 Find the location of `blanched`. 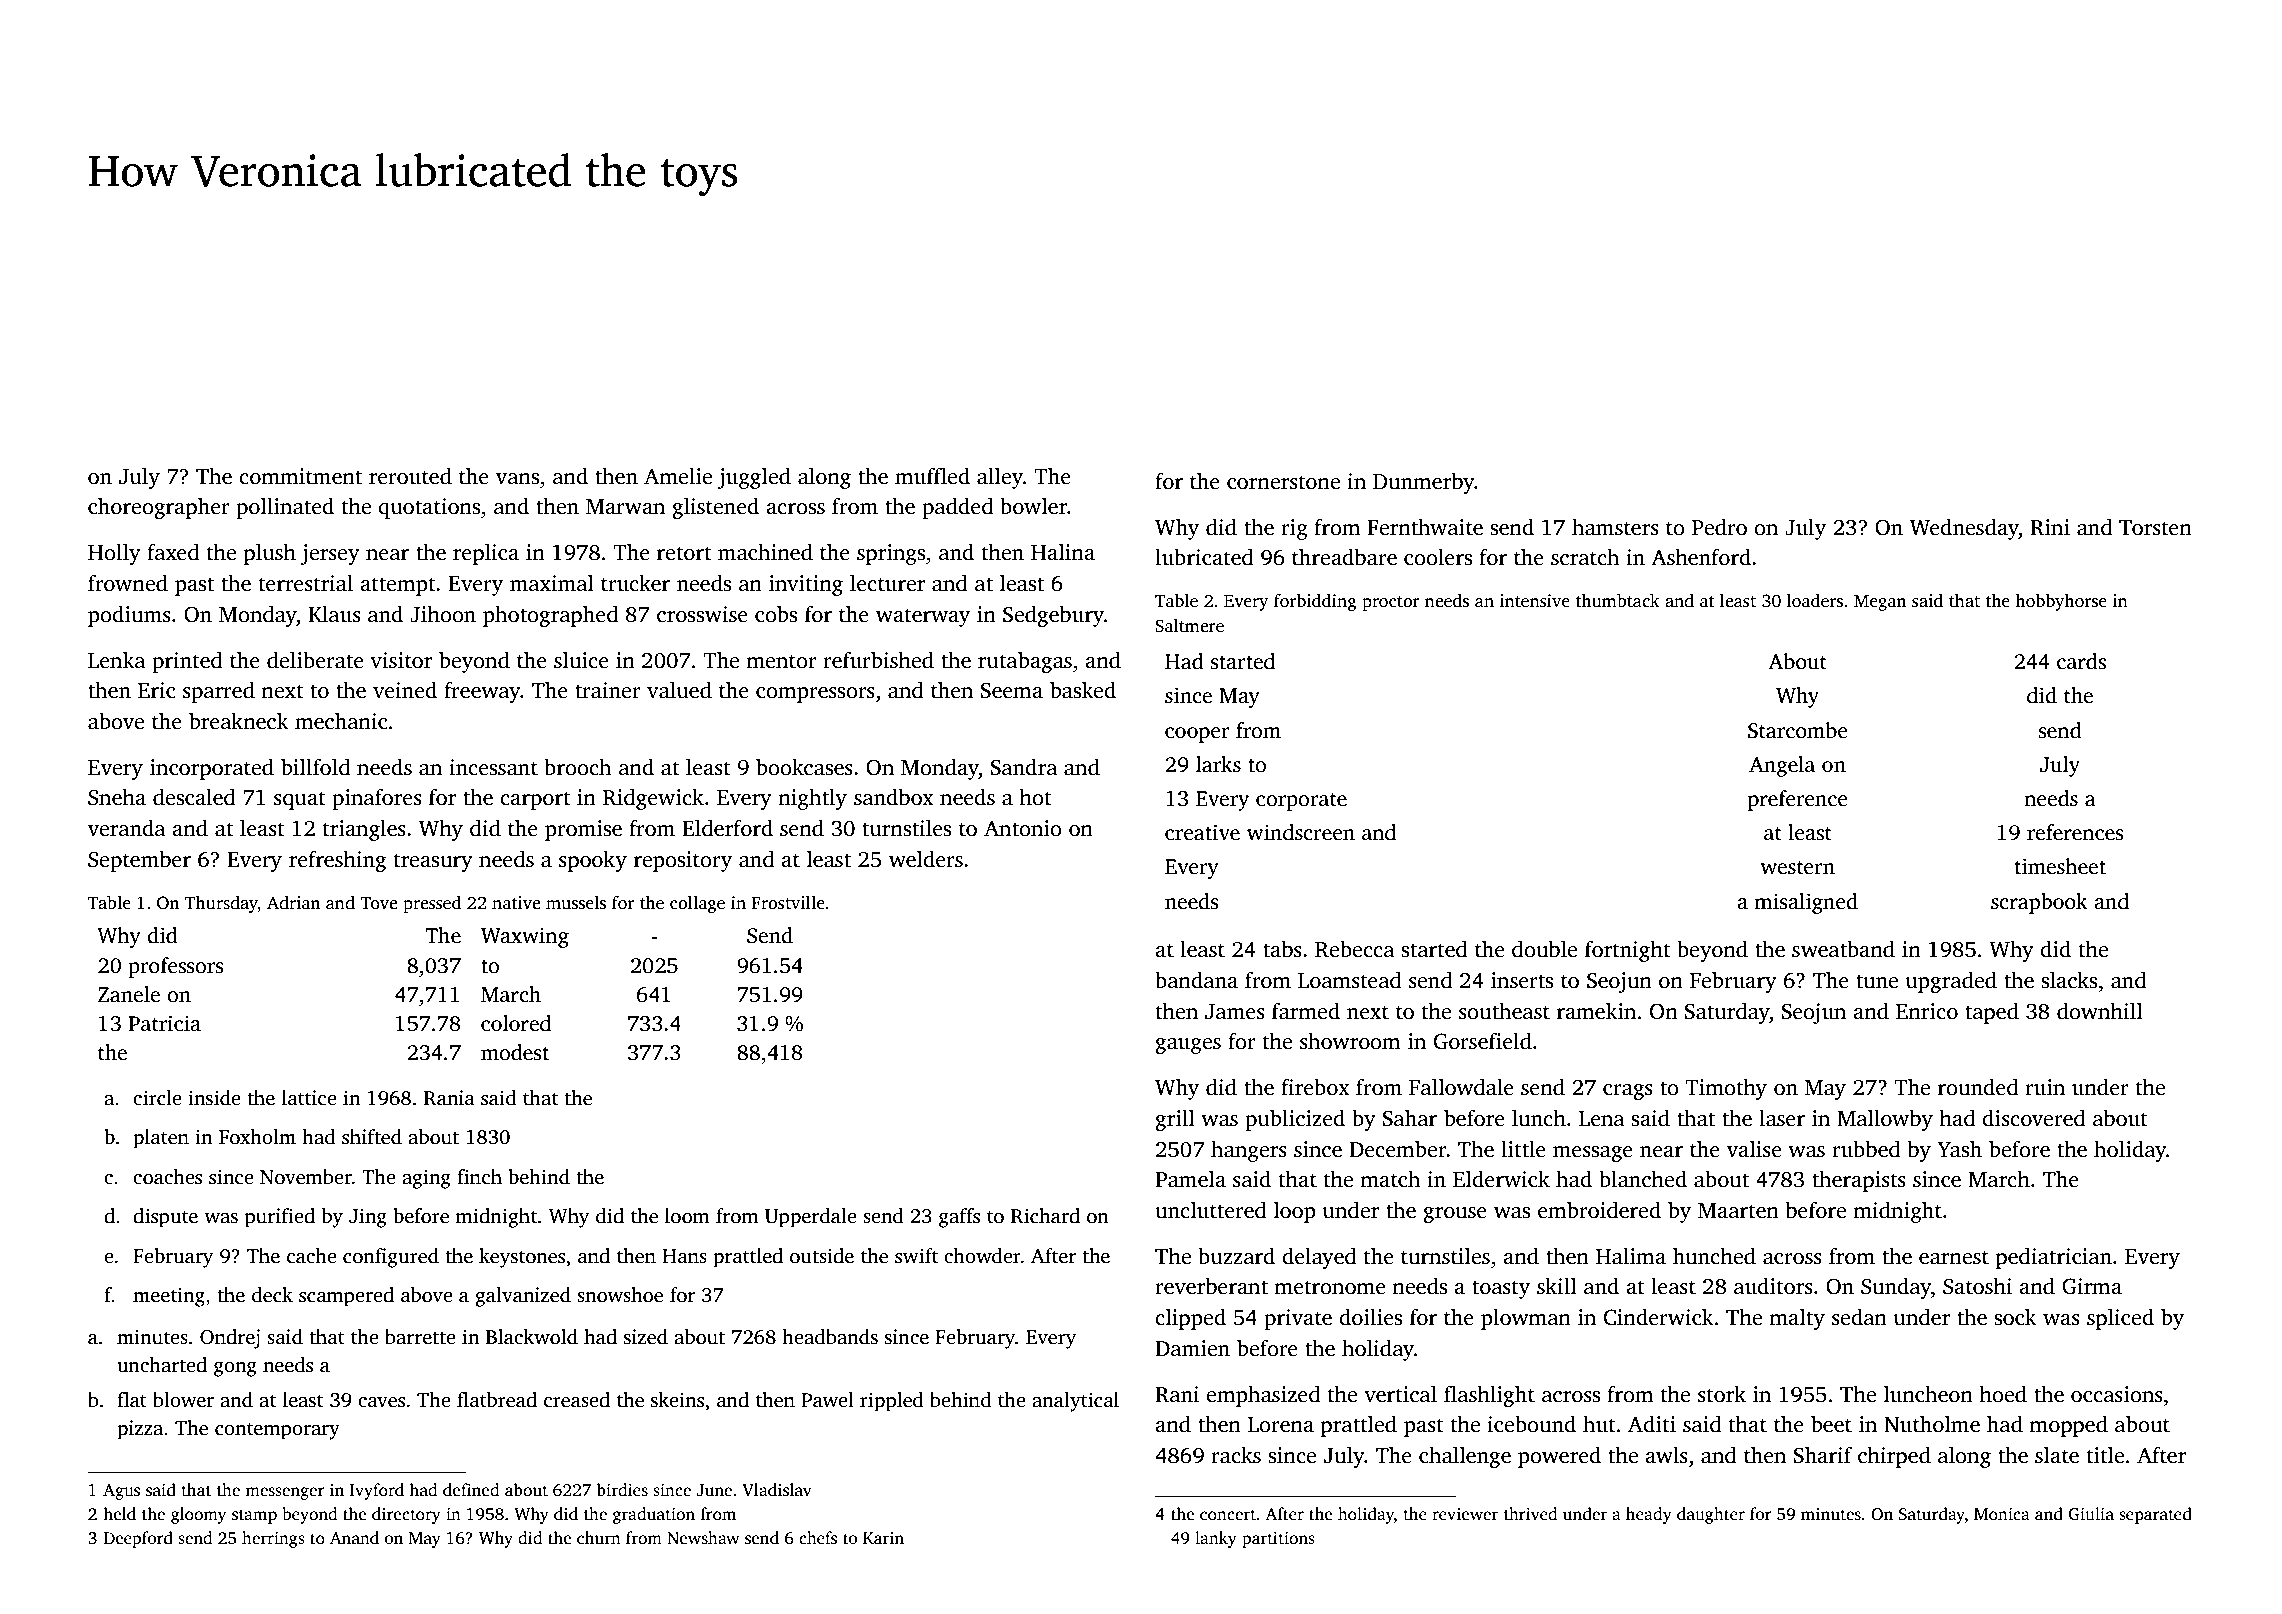

blanched is located at coordinates (1643, 1179).
